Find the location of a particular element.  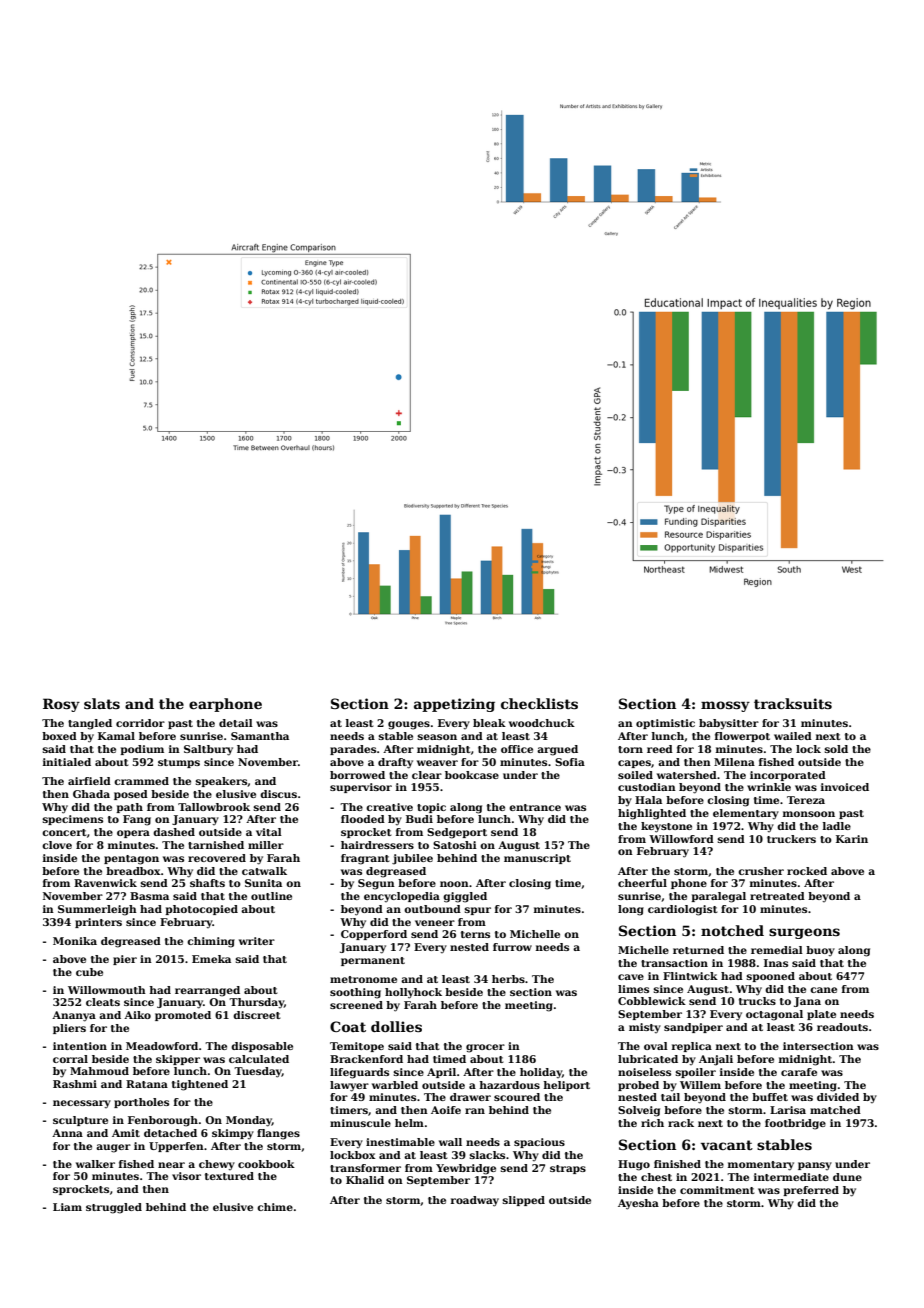

sold is located at coordinates (836, 749).
